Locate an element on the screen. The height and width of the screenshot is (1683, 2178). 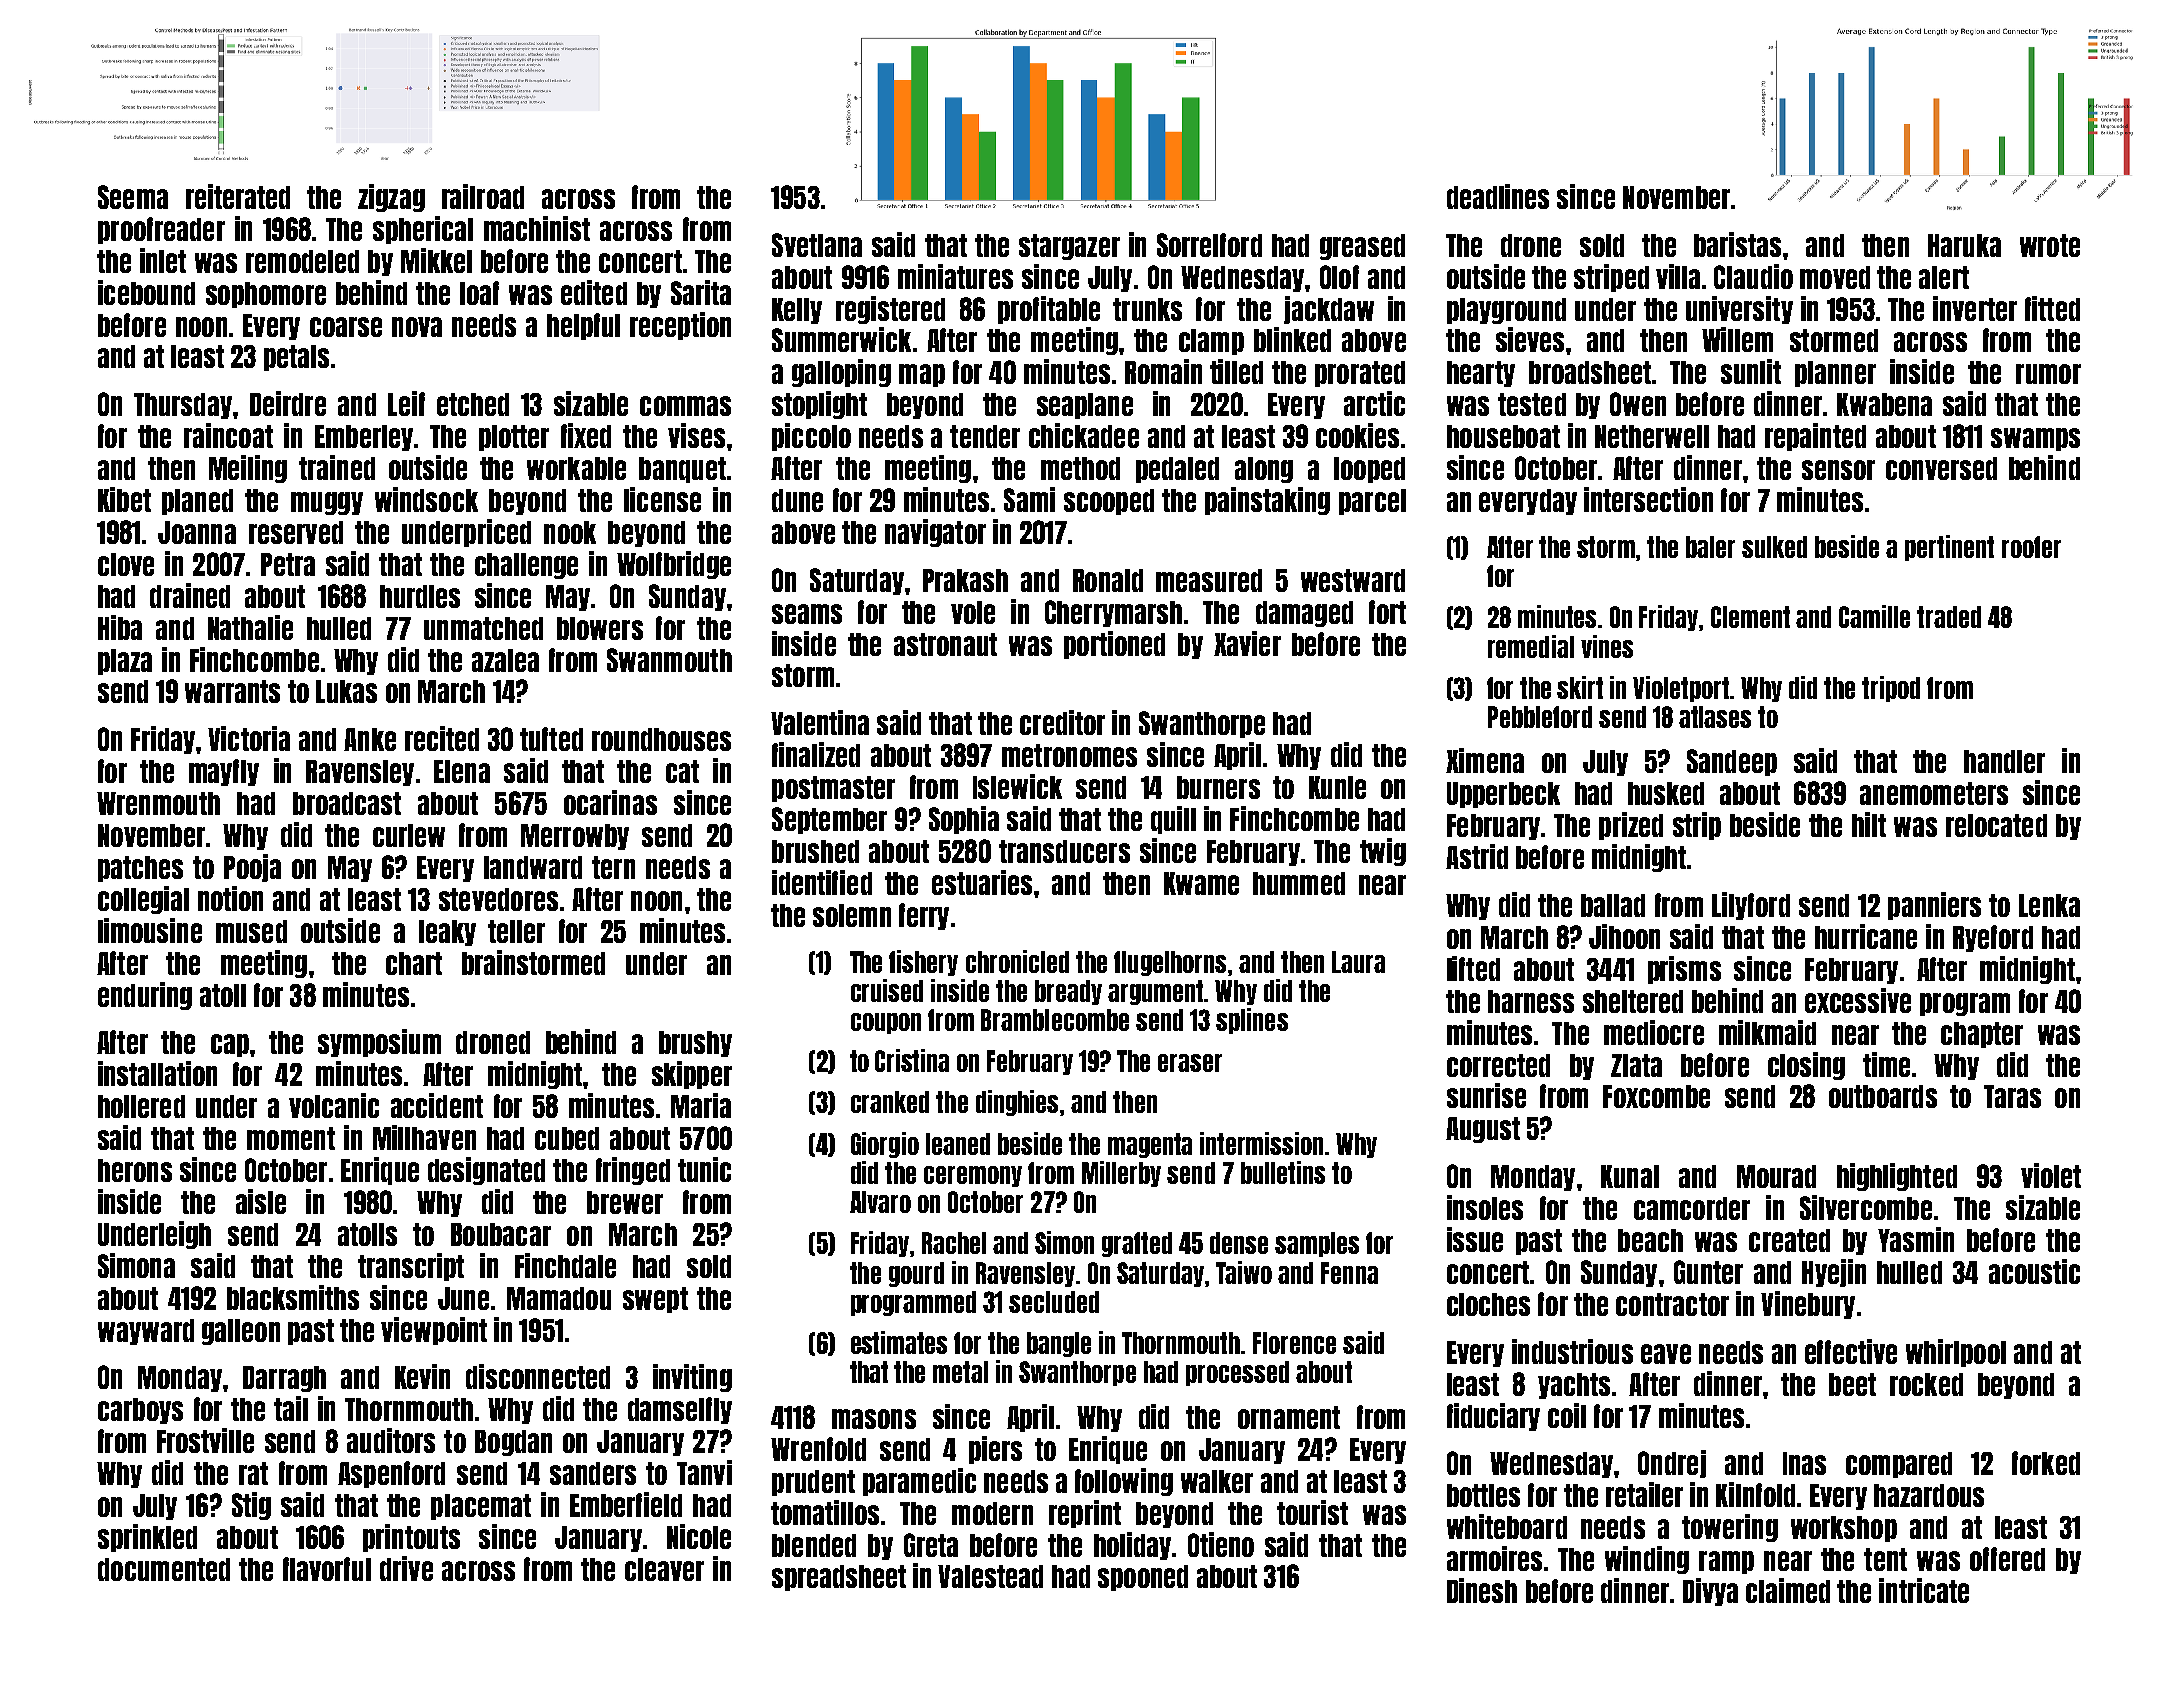
alert is located at coordinates (1944, 277).
